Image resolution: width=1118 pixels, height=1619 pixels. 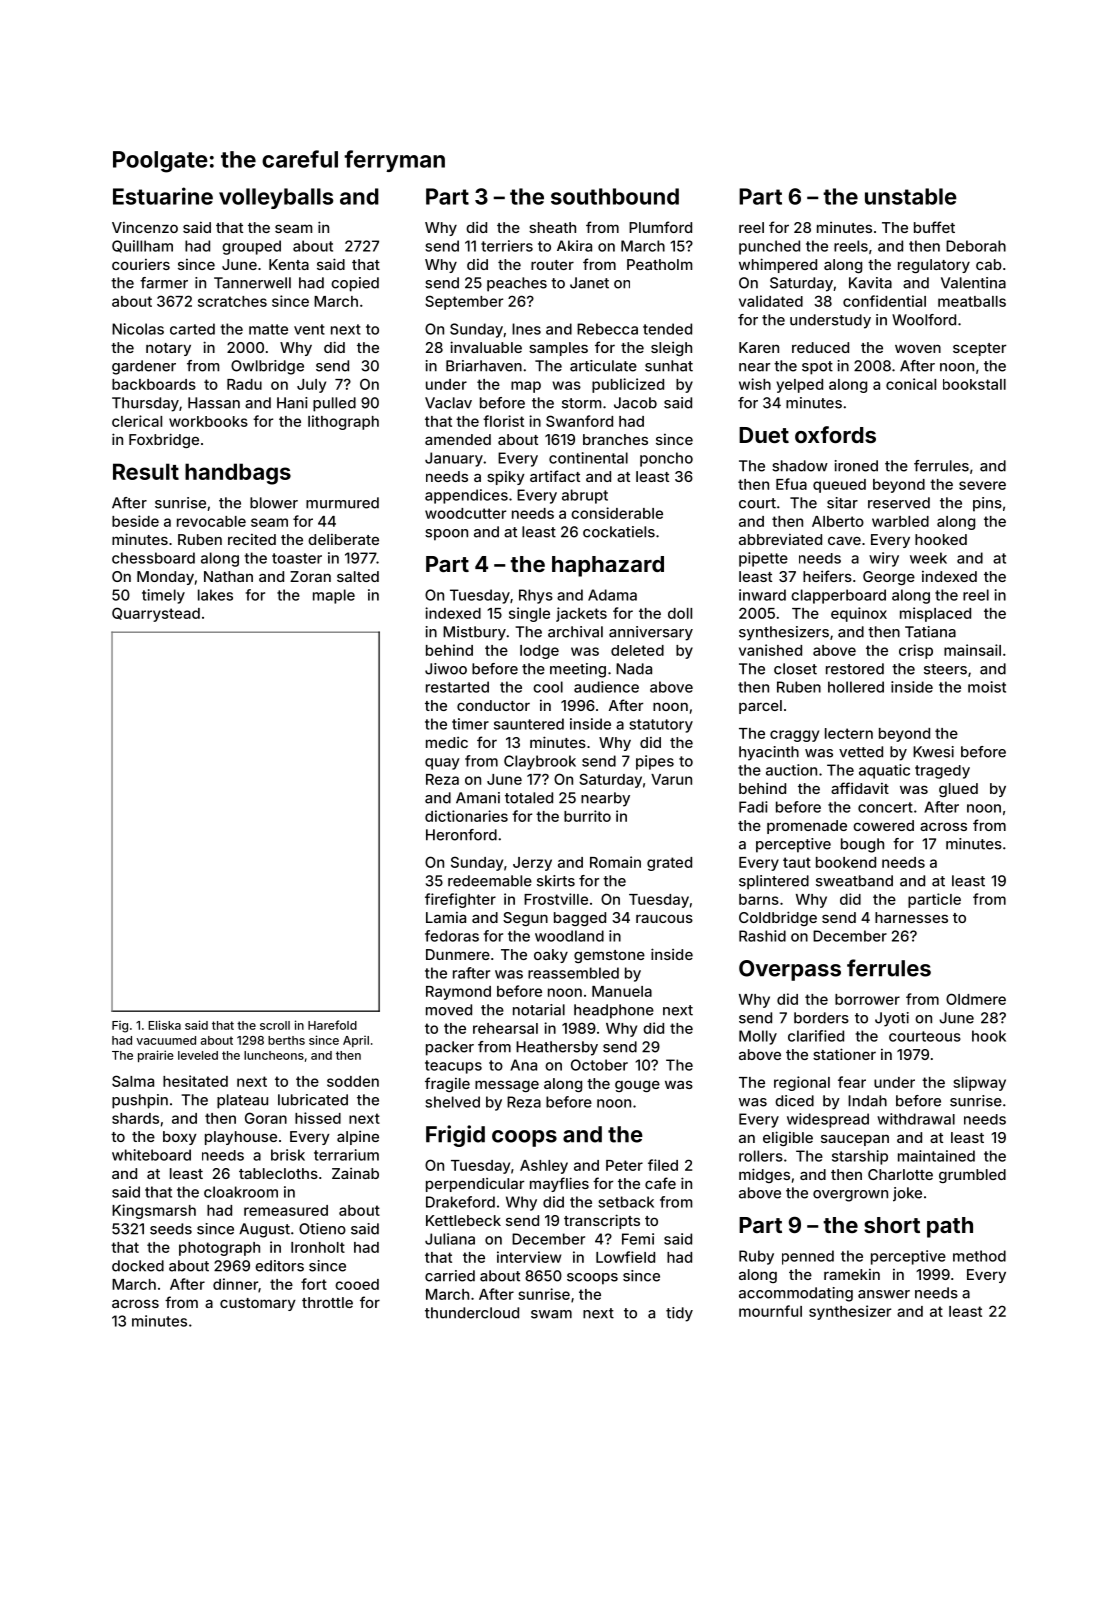 I want to click on quay, so click(x=442, y=764).
